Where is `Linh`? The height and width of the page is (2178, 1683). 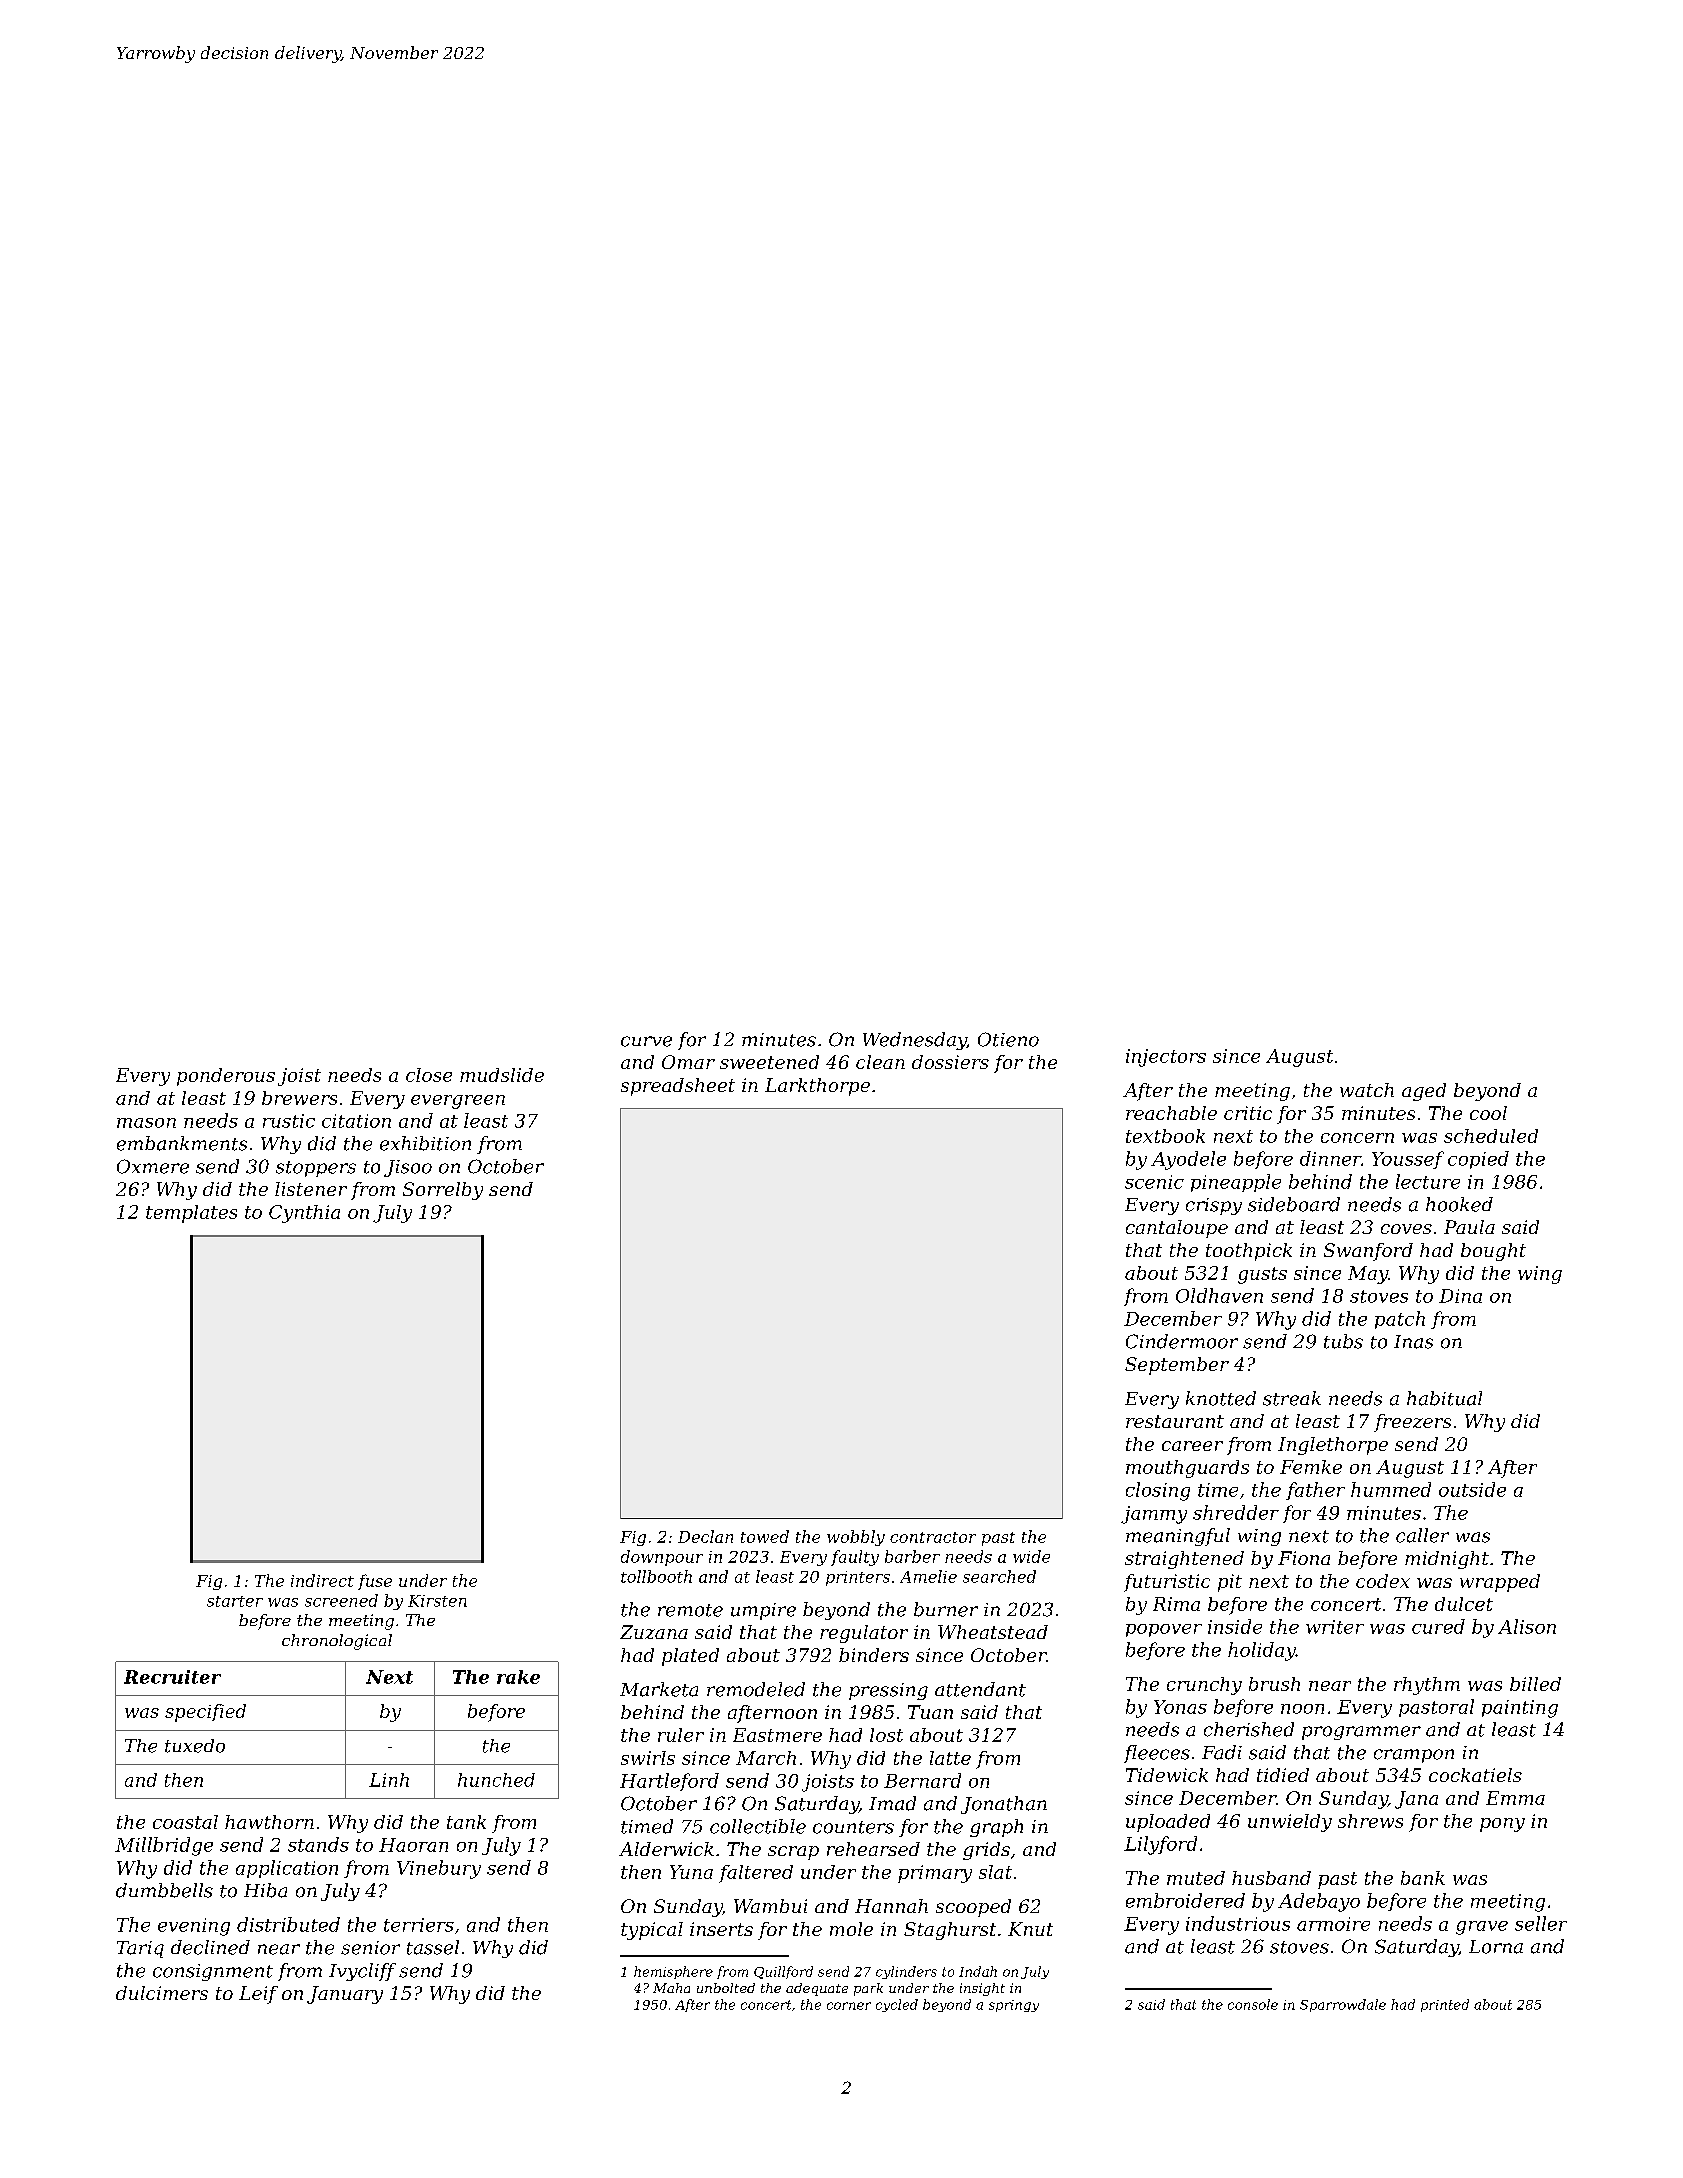
Linh is located at coordinates (389, 1780).
